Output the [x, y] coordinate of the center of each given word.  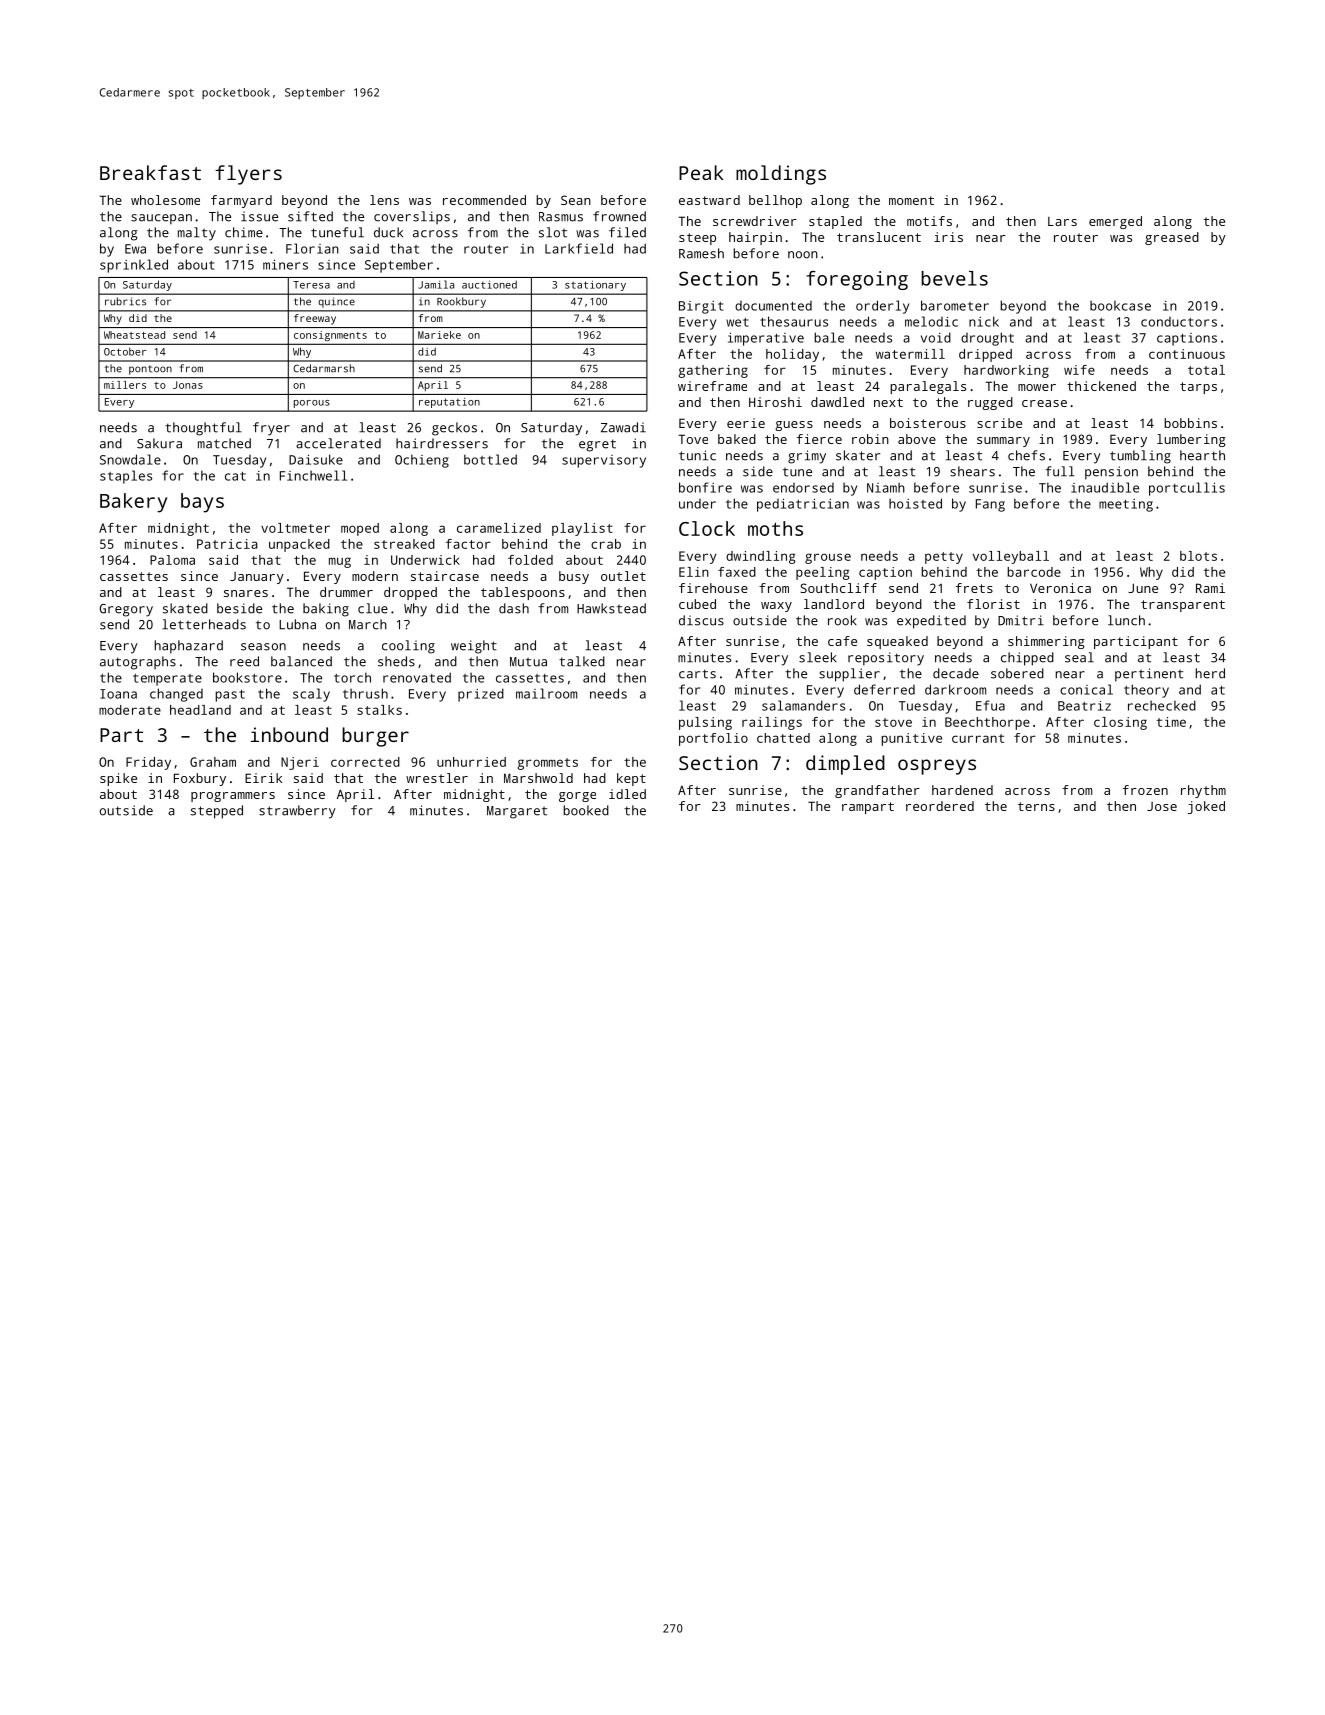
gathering [713, 371]
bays [202, 503]
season [263, 647]
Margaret [517, 812]
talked [582, 661]
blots [1198, 556]
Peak [701, 172]
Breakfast [150, 172]
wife [1079, 370]
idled [627, 794]
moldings [781, 175]
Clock [707, 528]
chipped [1027, 659]
